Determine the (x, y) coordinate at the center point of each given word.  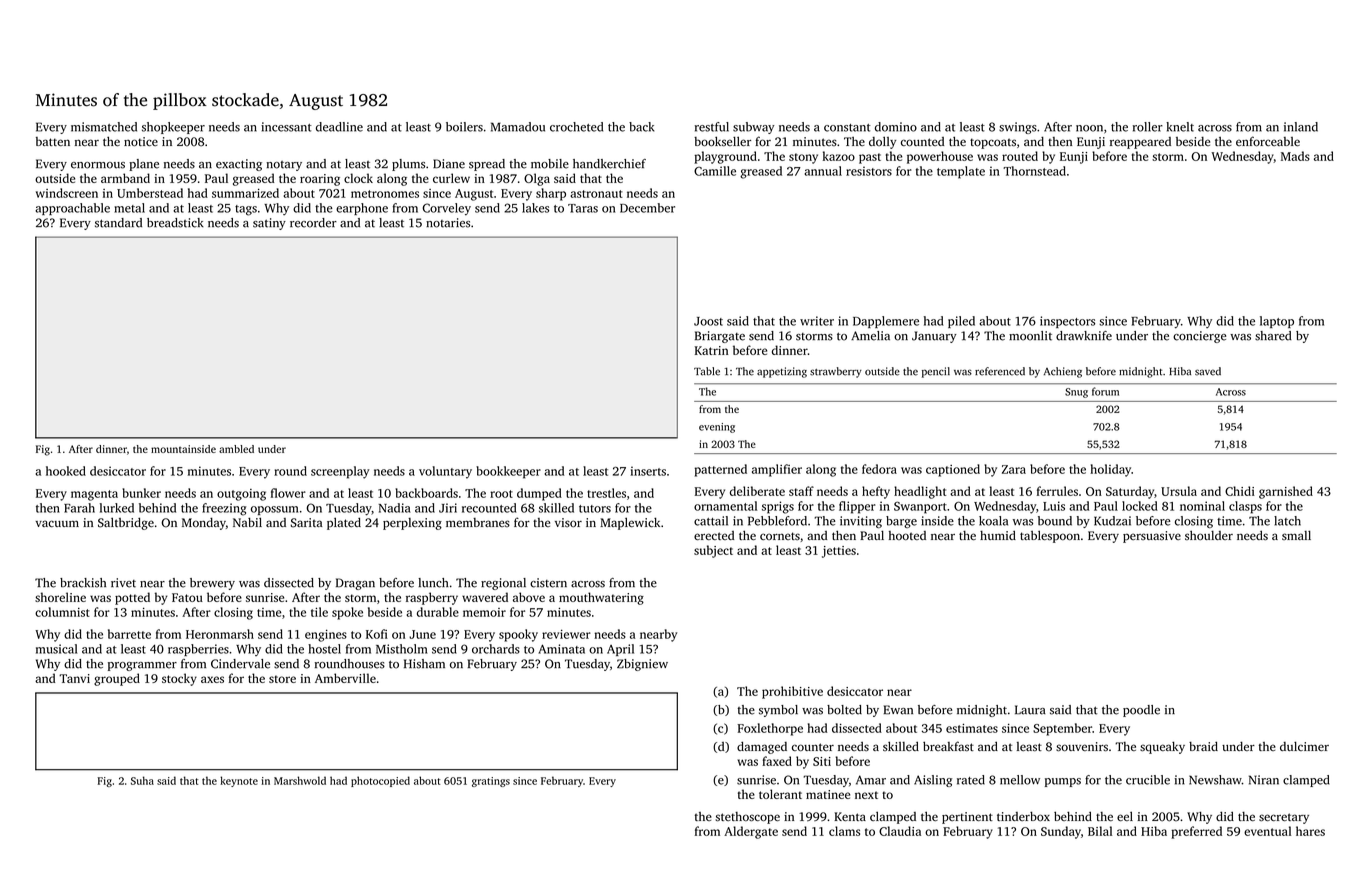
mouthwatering (601, 598)
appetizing (782, 372)
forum (1105, 391)
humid (998, 535)
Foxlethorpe (770, 729)
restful (712, 127)
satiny (269, 224)
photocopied (380, 781)
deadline (339, 127)
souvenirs (1082, 747)
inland (1301, 127)
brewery (212, 584)
